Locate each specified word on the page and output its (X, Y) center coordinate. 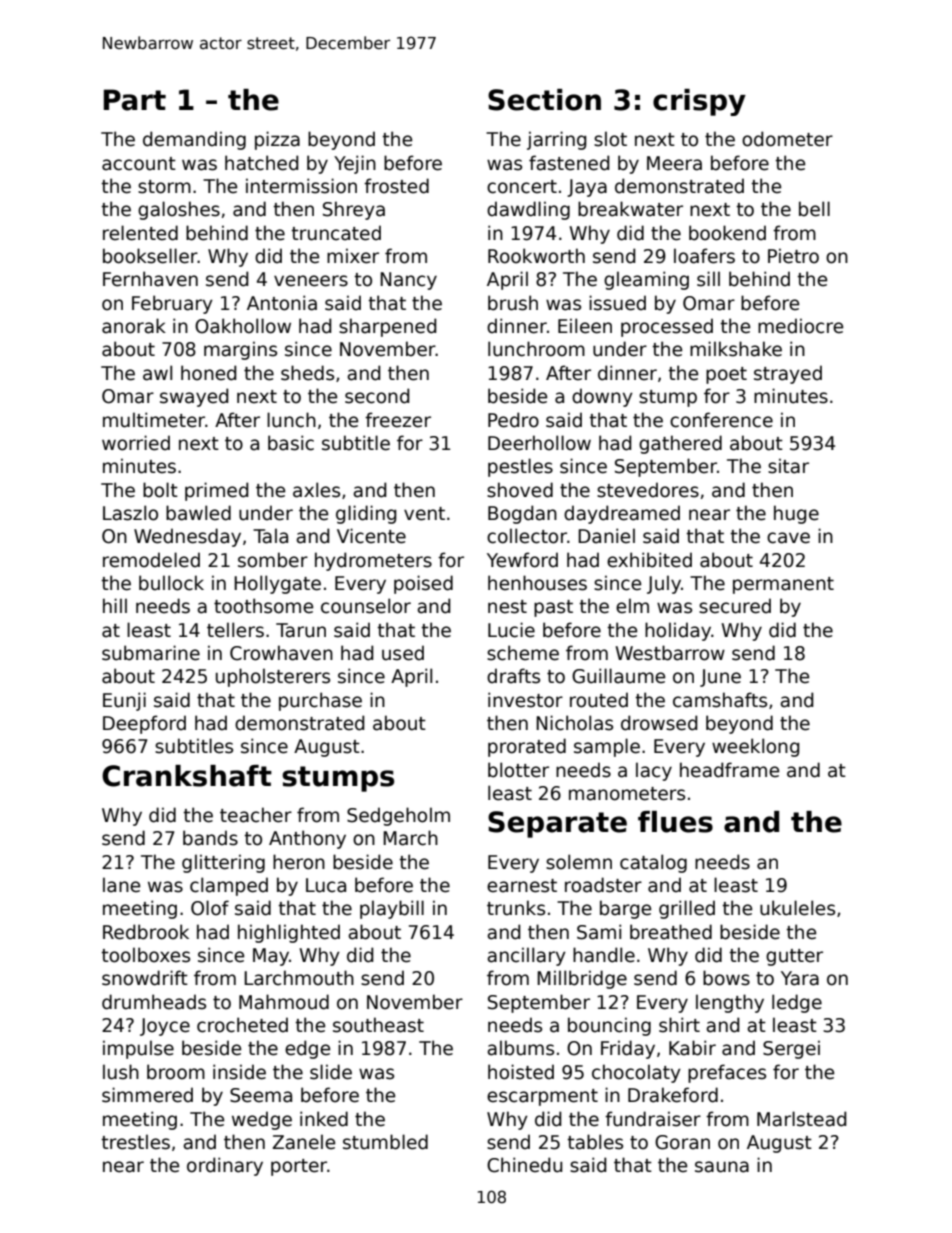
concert (522, 187)
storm (164, 187)
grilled (687, 909)
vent (424, 514)
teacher (256, 815)
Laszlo (130, 513)
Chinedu (524, 1165)
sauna (722, 1167)
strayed (788, 374)
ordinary (225, 1166)
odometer (787, 139)
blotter (518, 770)
